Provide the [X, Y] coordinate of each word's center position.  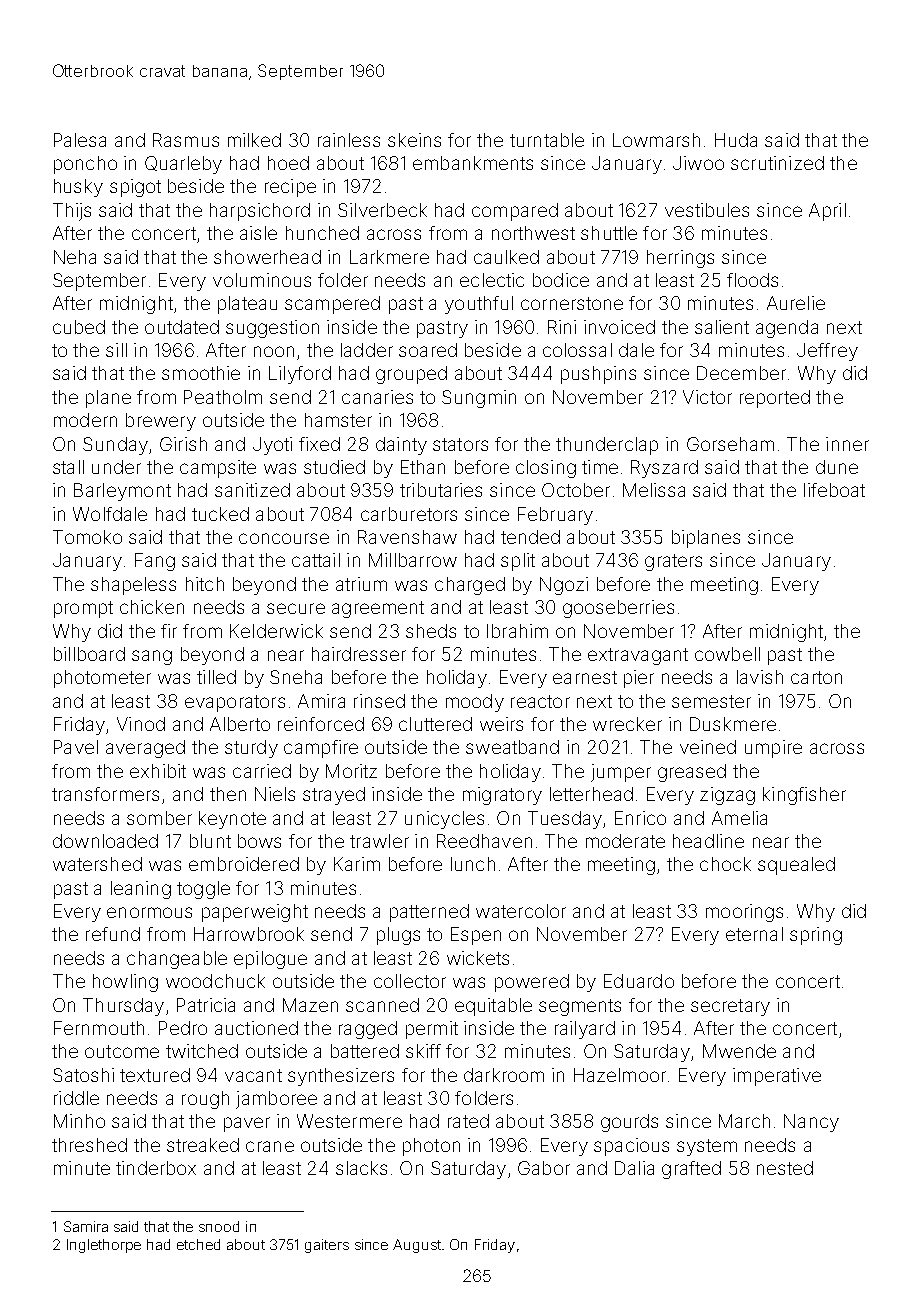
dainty [401, 446]
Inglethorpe [104, 1246]
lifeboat [834, 490]
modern [85, 420]
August [417, 1246]
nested [785, 1168]
